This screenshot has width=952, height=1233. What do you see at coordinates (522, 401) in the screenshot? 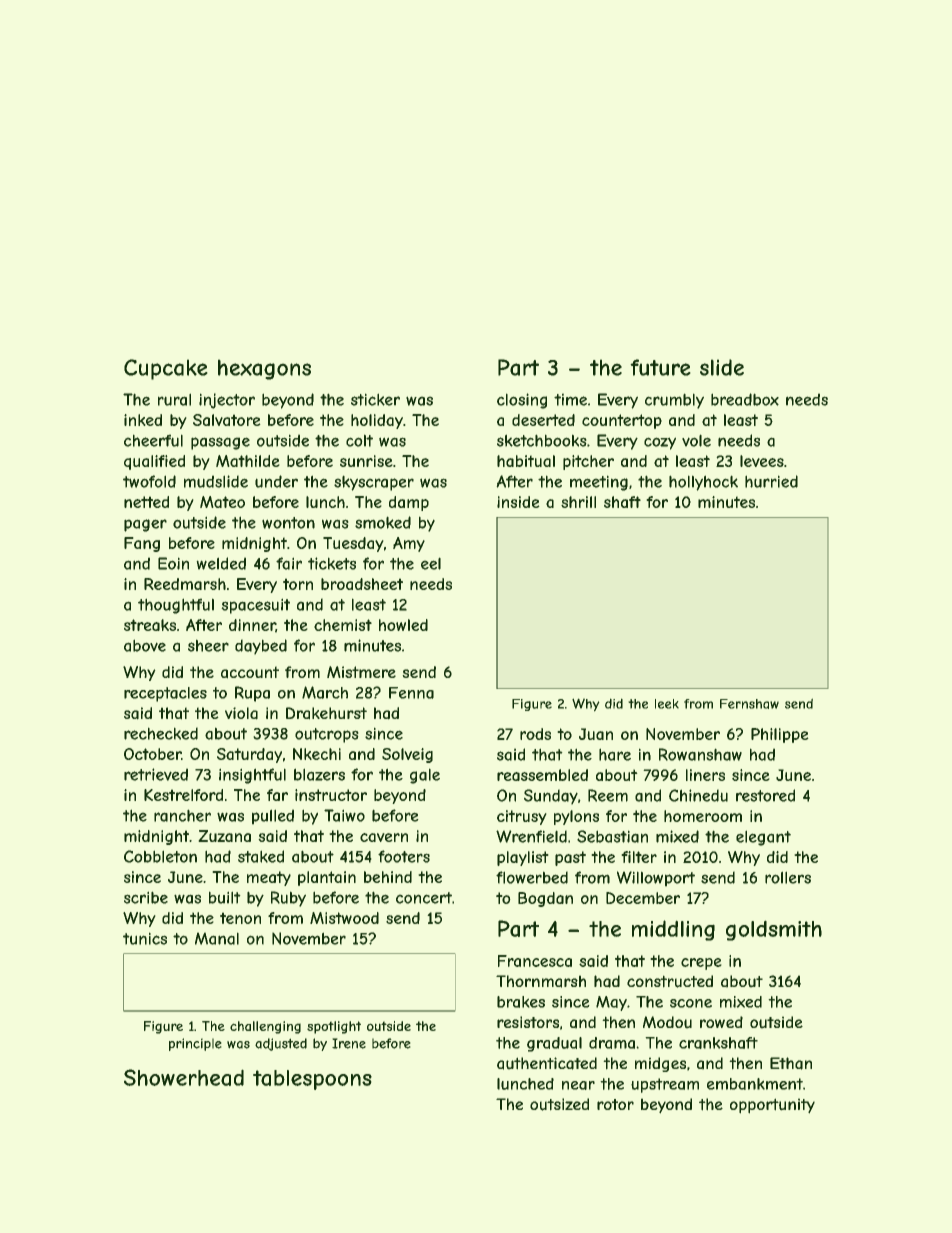
I see `closing` at bounding box center [522, 401].
